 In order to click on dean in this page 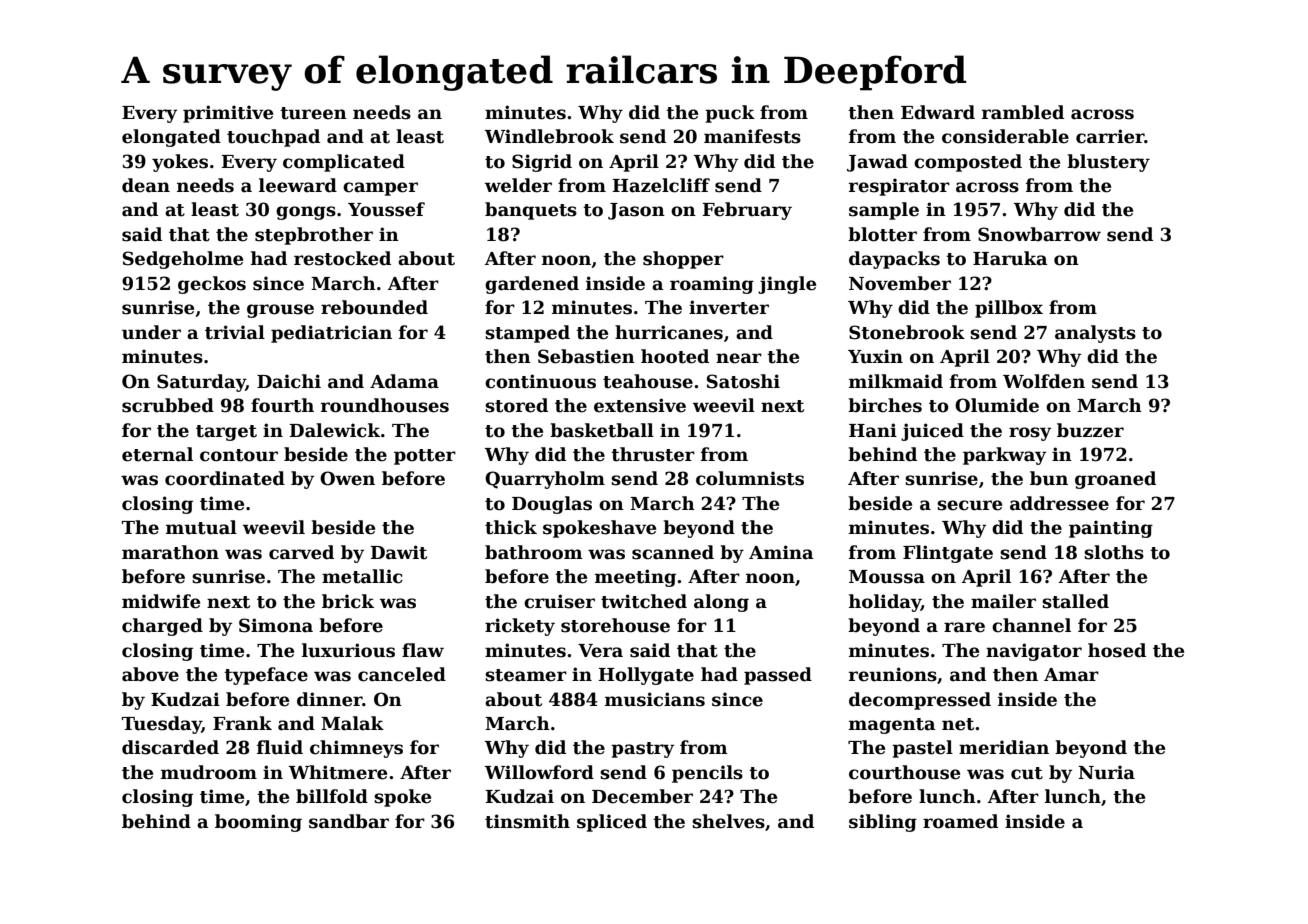, I will do `click(146, 185)`.
